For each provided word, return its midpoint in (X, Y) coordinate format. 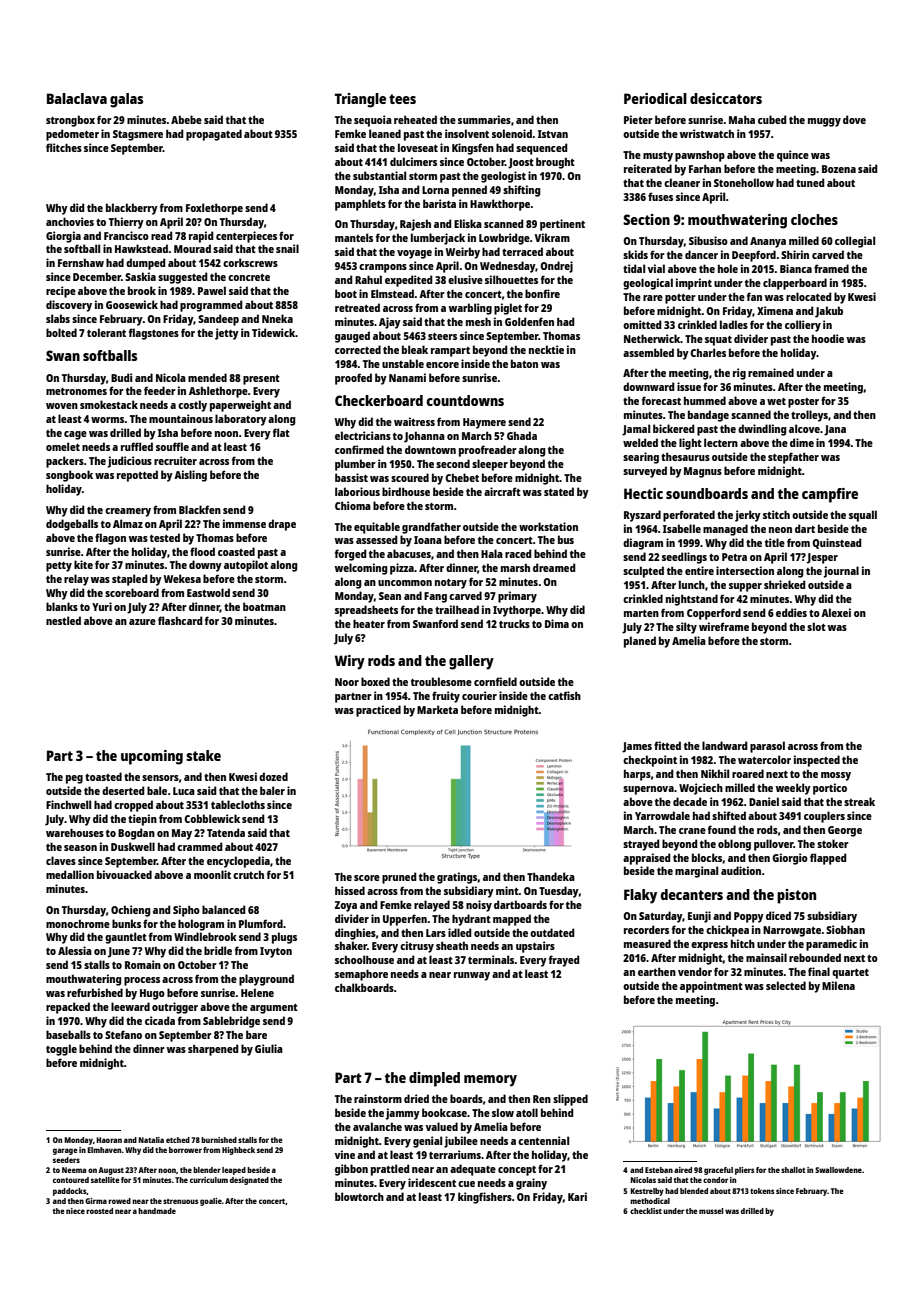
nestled (63, 620)
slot (816, 626)
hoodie (828, 338)
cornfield (495, 681)
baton (524, 363)
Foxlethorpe (214, 209)
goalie (211, 1202)
